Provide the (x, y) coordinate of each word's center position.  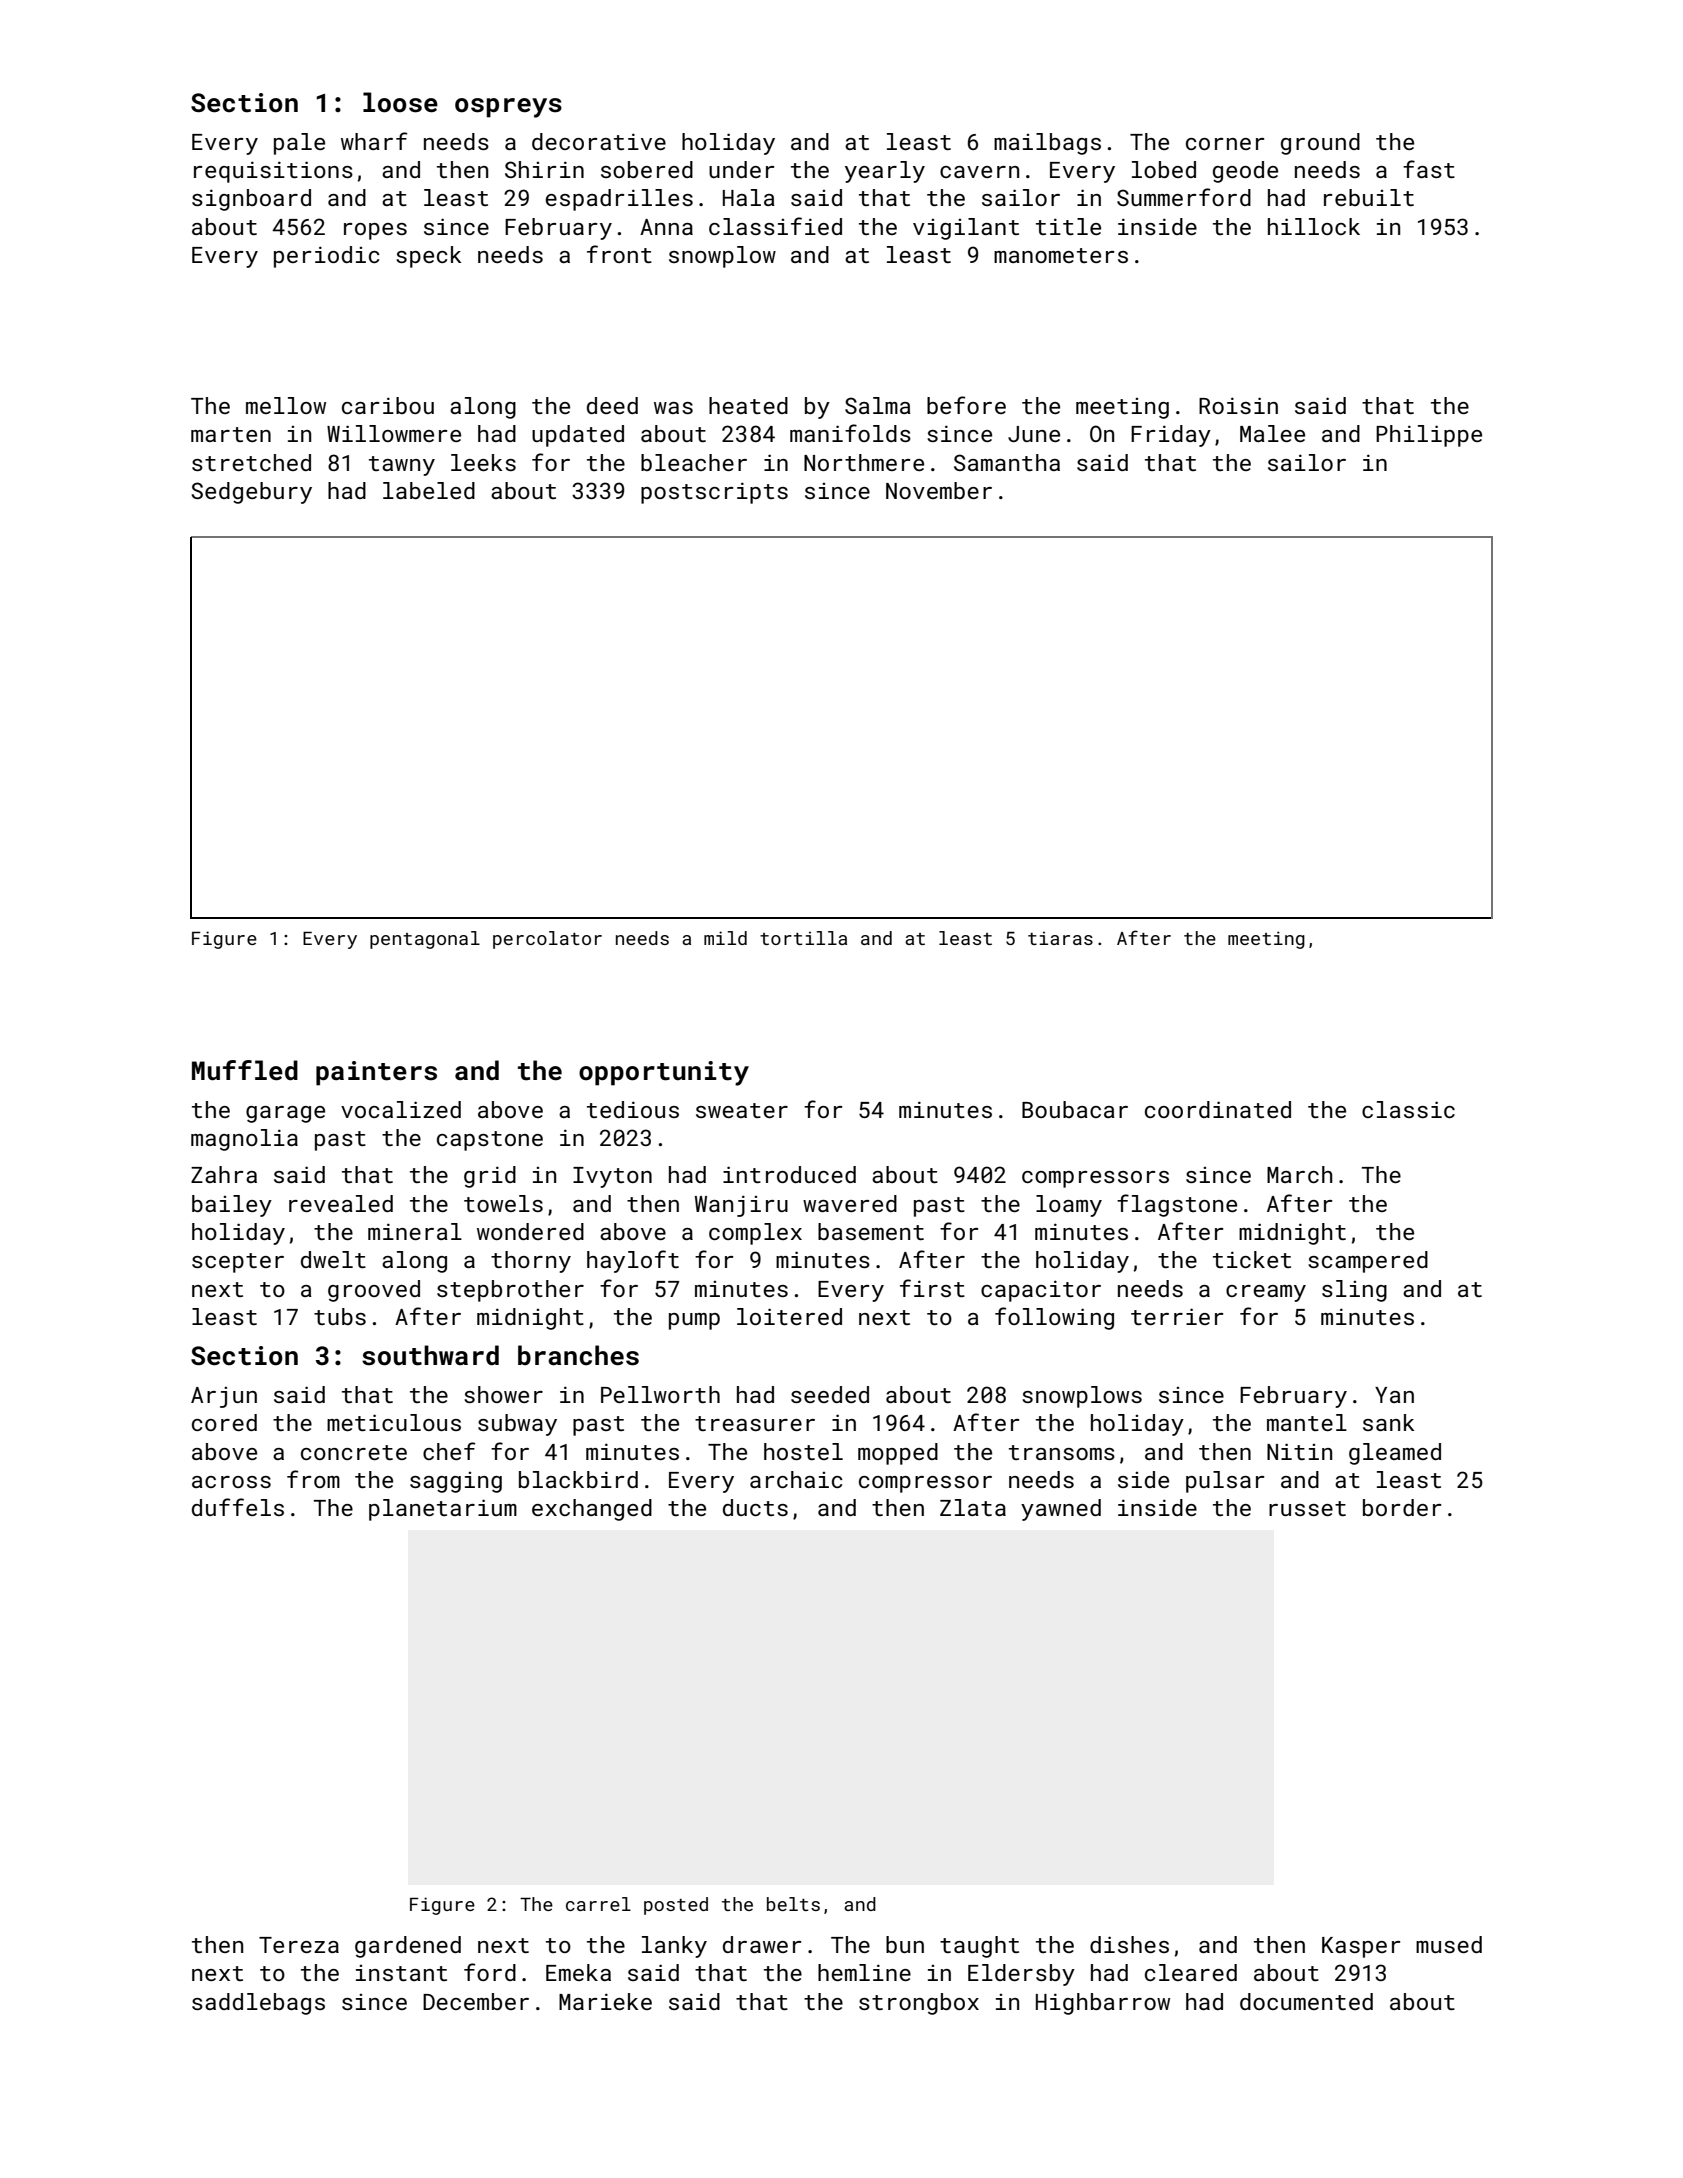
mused (1449, 1944)
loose (400, 102)
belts (793, 1904)
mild (725, 938)
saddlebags (258, 2004)
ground (1320, 144)
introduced (789, 1174)
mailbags (1047, 144)
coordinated (1218, 1109)
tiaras (1060, 938)
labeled (429, 490)
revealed (341, 1203)
